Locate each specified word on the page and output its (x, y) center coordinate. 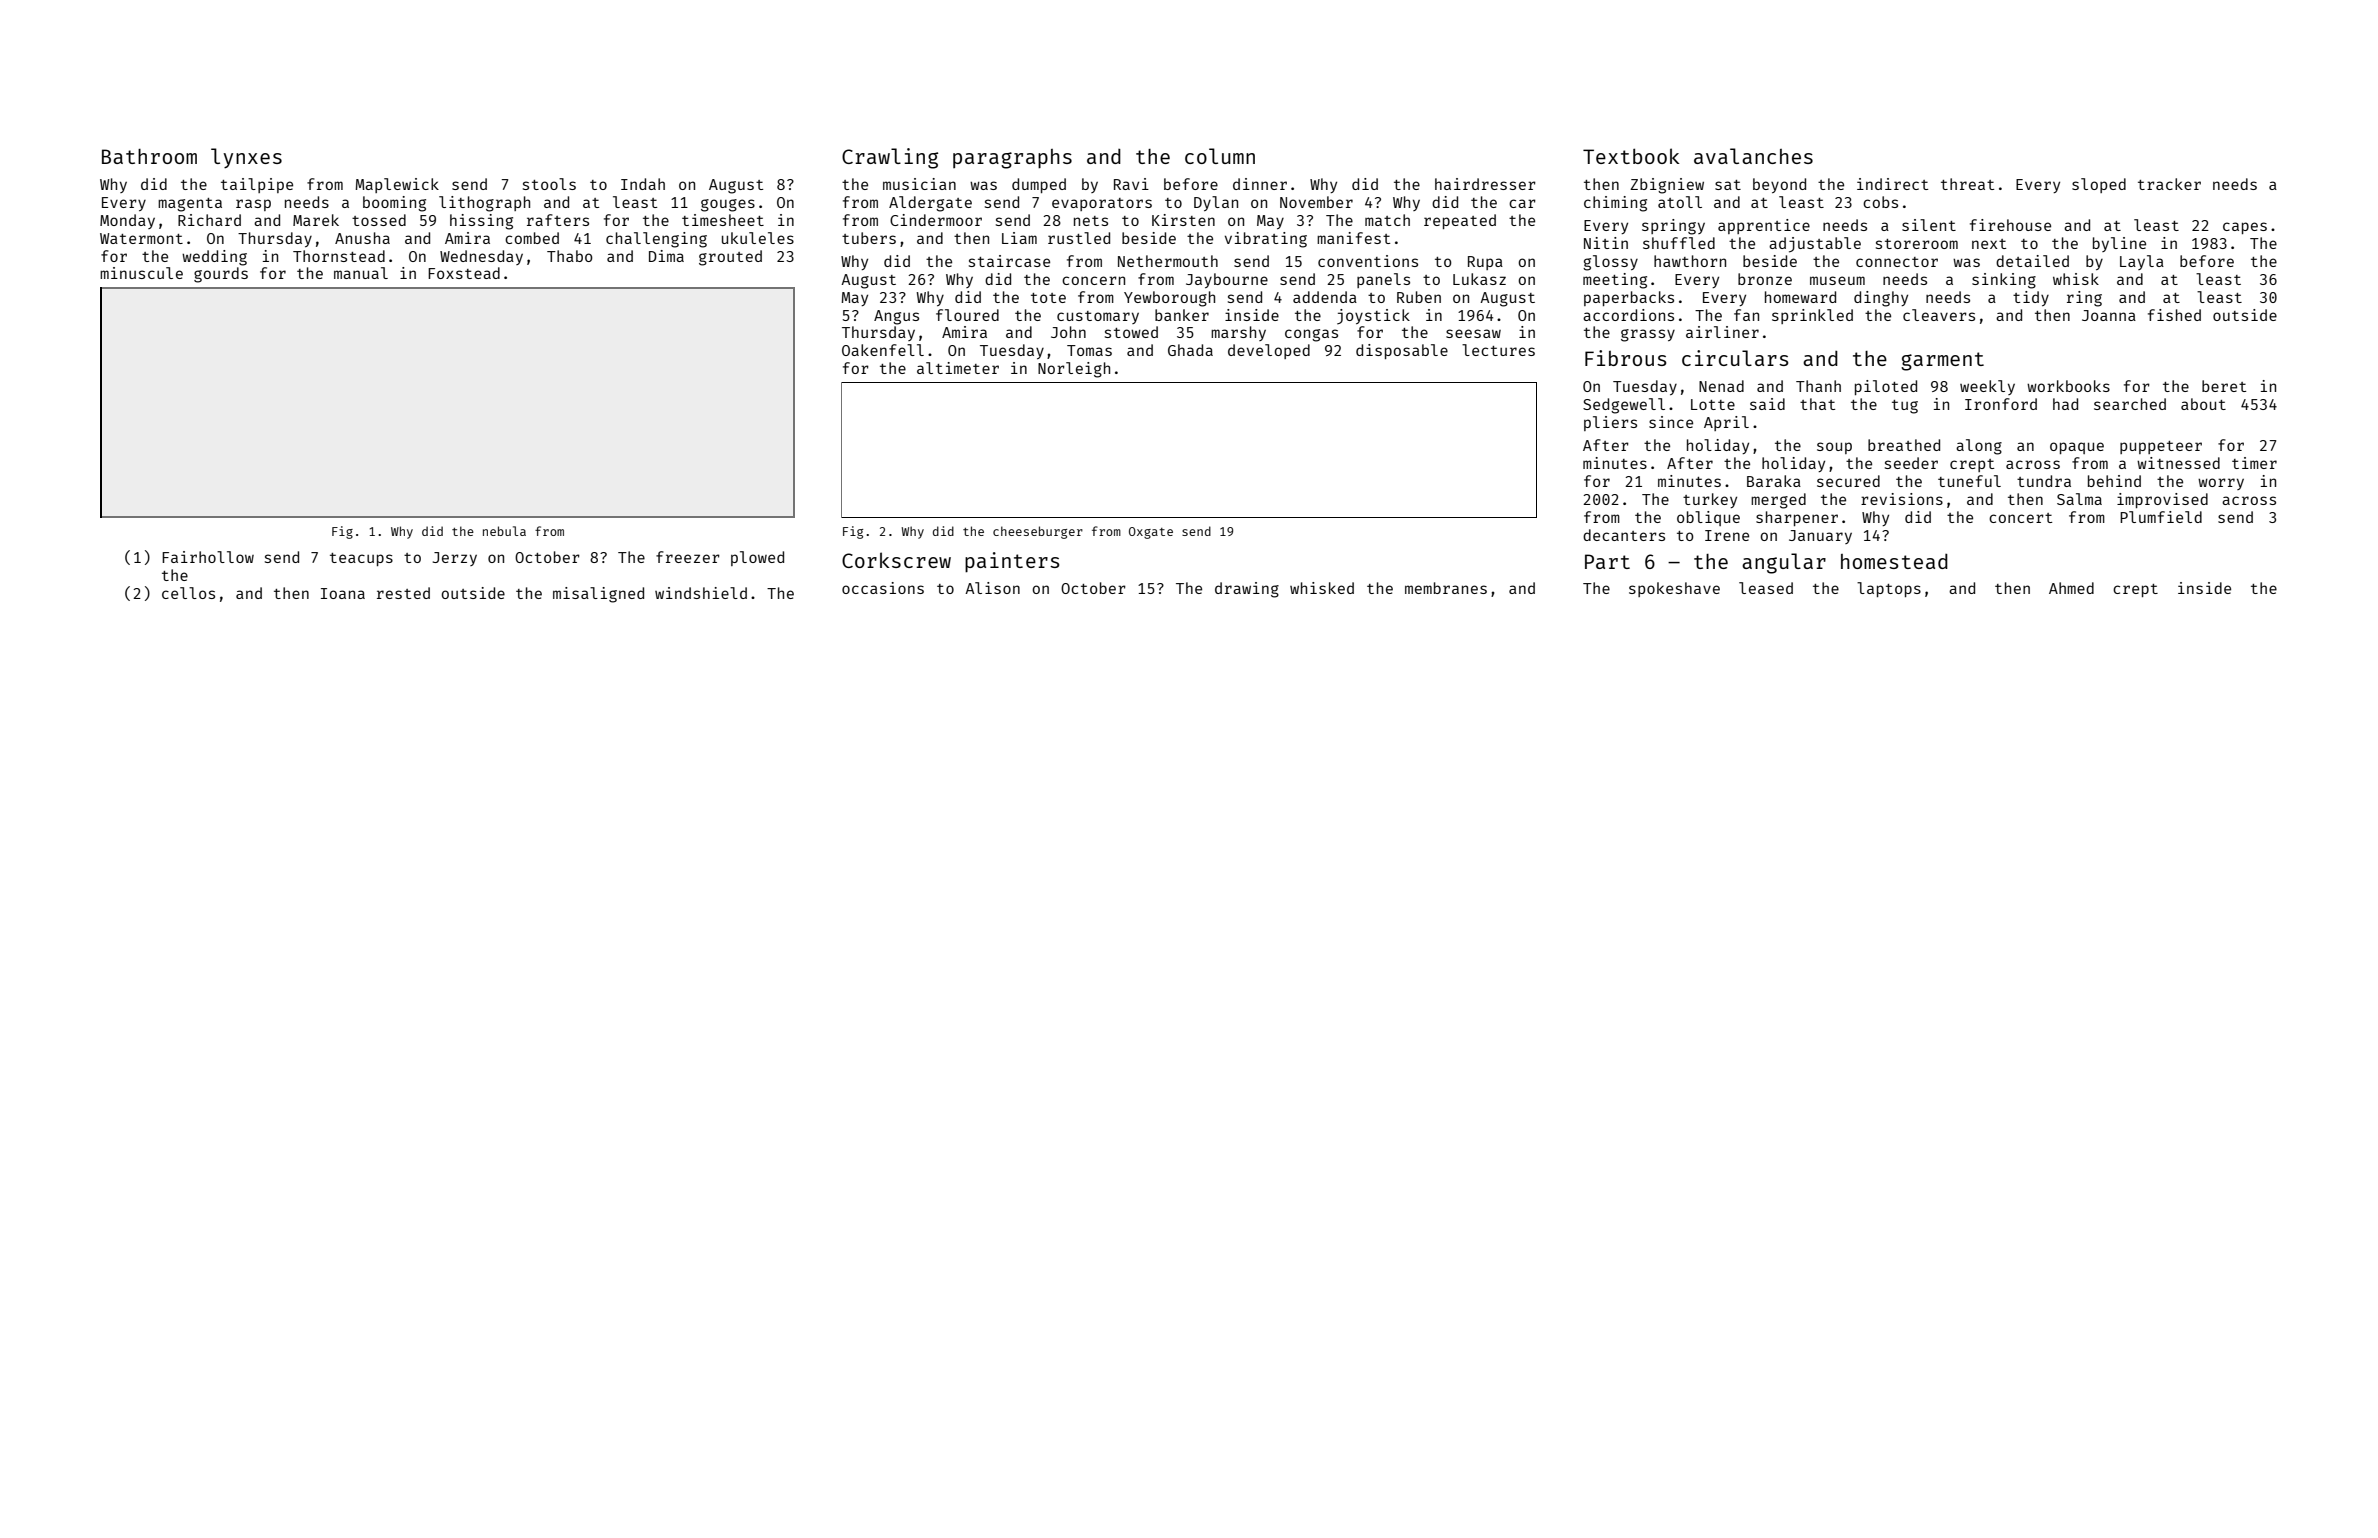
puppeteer (2161, 447)
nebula (504, 531)
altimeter (958, 368)
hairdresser (1485, 184)
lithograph (484, 204)
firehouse (2010, 225)
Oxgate (1151, 533)
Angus (896, 317)
